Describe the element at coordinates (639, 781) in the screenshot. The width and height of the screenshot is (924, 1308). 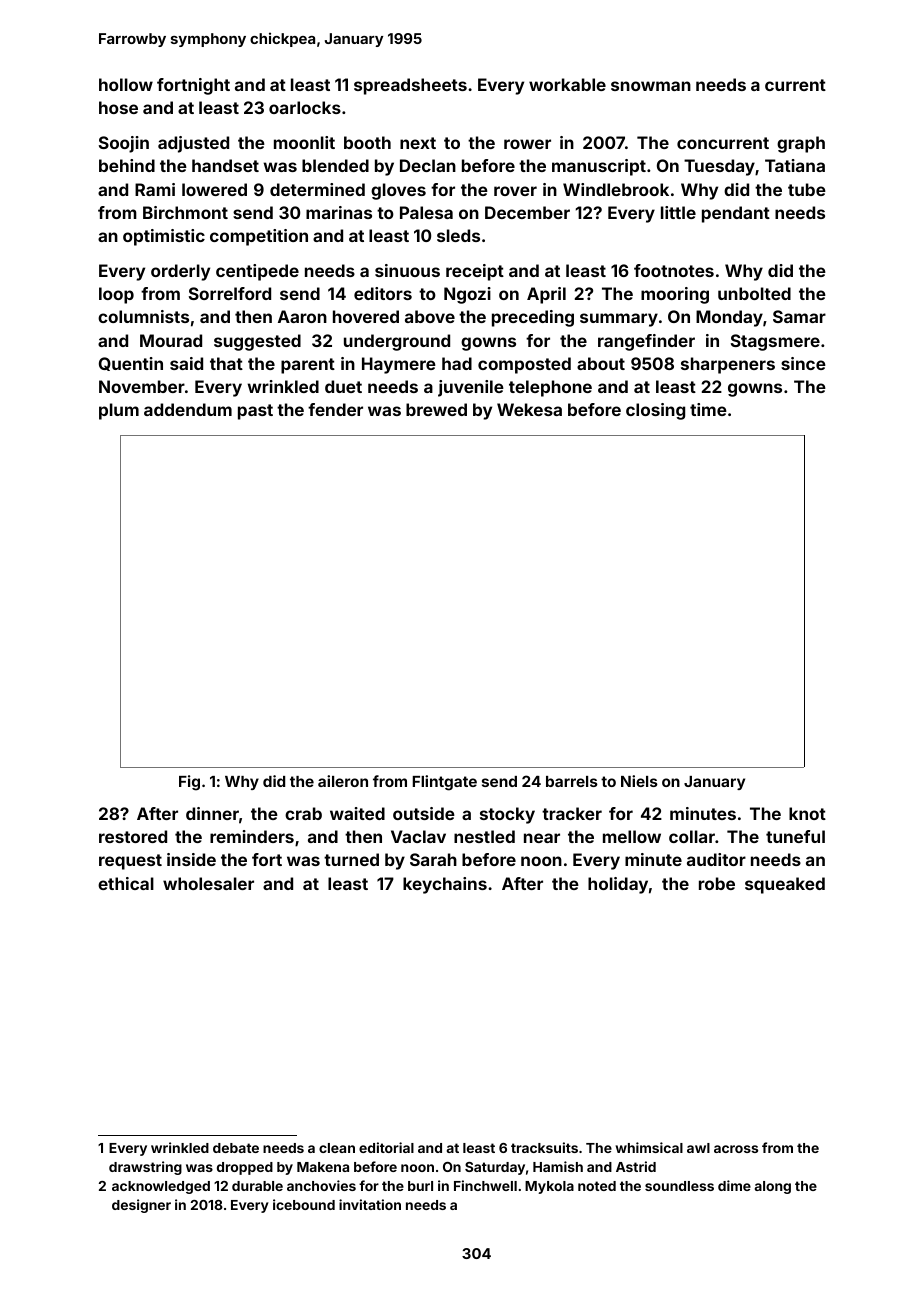
I see `Niels` at that location.
